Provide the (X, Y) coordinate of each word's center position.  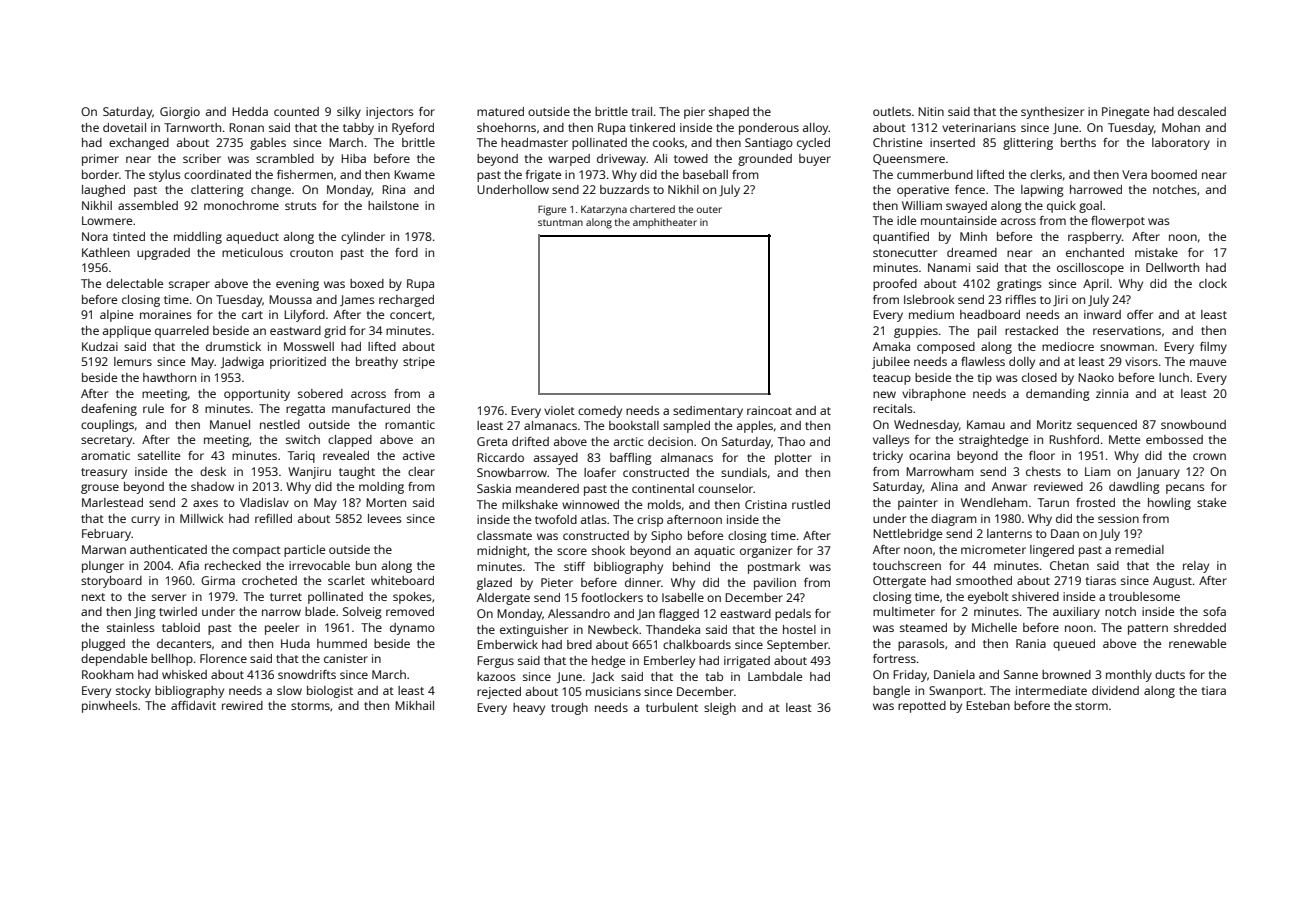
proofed (895, 285)
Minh (973, 236)
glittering (1028, 144)
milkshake (530, 504)
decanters (184, 643)
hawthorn (169, 377)
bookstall (634, 425)
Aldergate (503, 599)
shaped (729, 113)
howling (1169, 504)
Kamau (986, 424)
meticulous (252, 252)
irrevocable (319, 565)
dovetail (124, 127)
